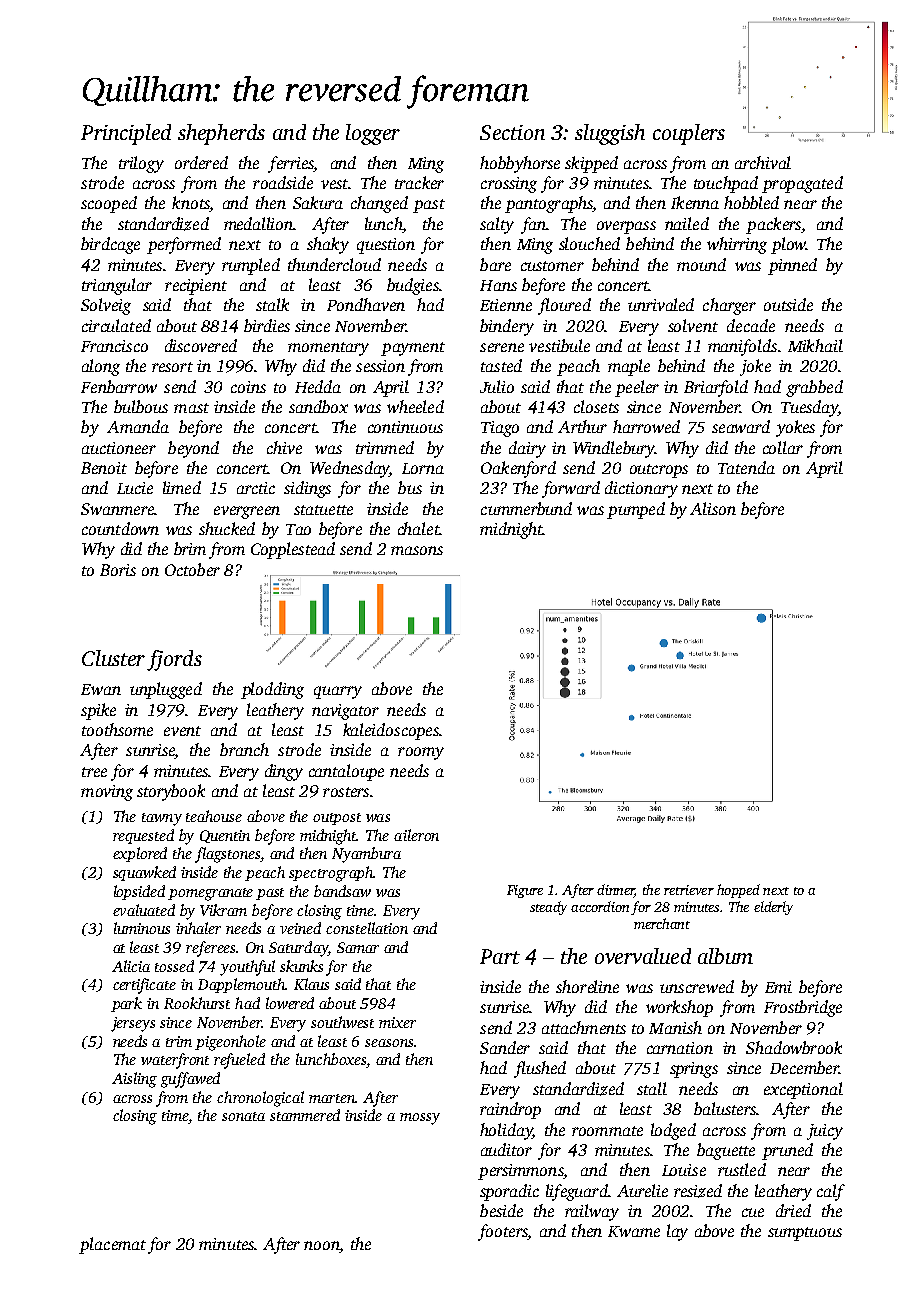 This screenshot has width=924, height=1308. I want to click on tracker, so click(419, 182).
